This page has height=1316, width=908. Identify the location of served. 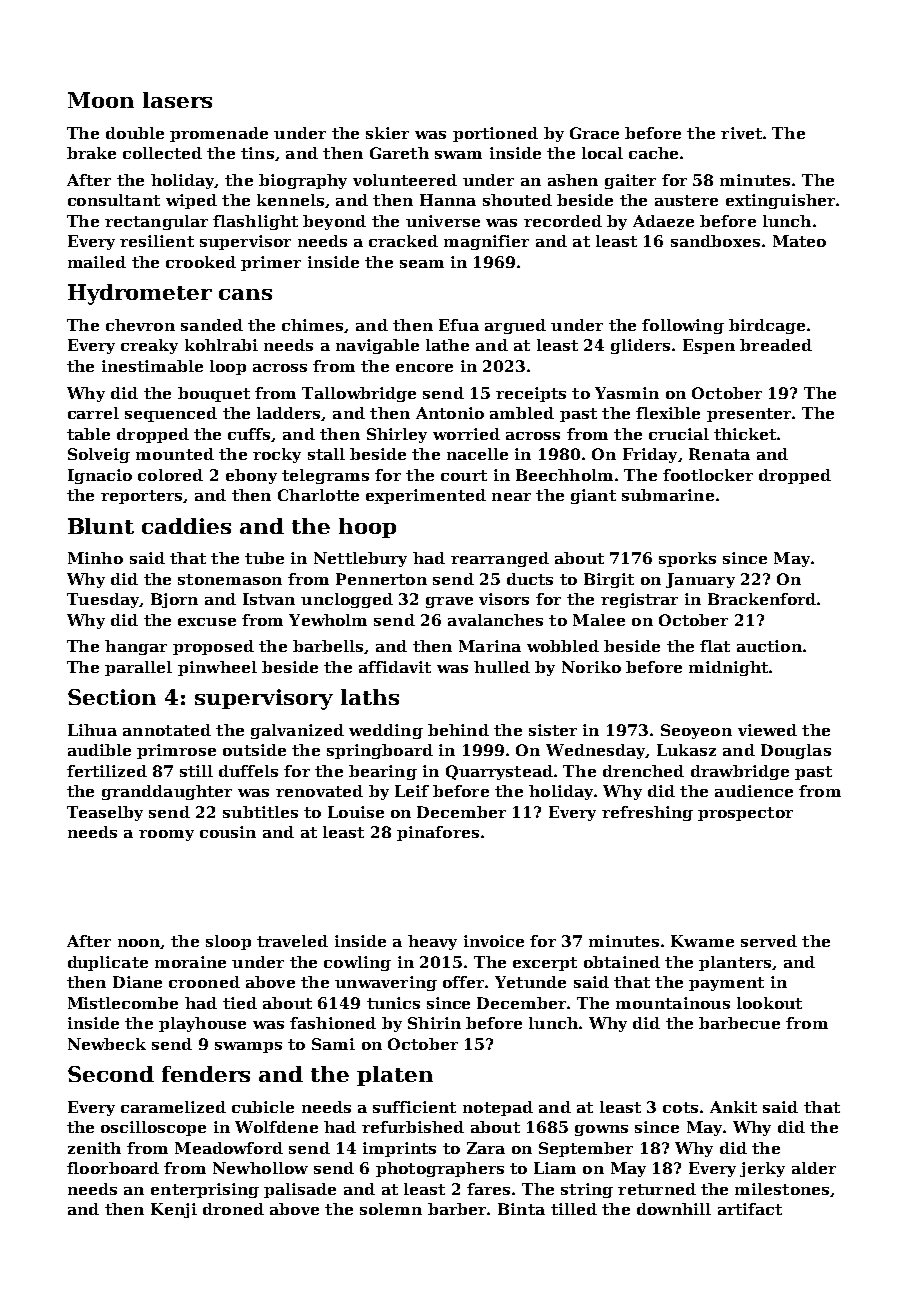
(769, 941).
